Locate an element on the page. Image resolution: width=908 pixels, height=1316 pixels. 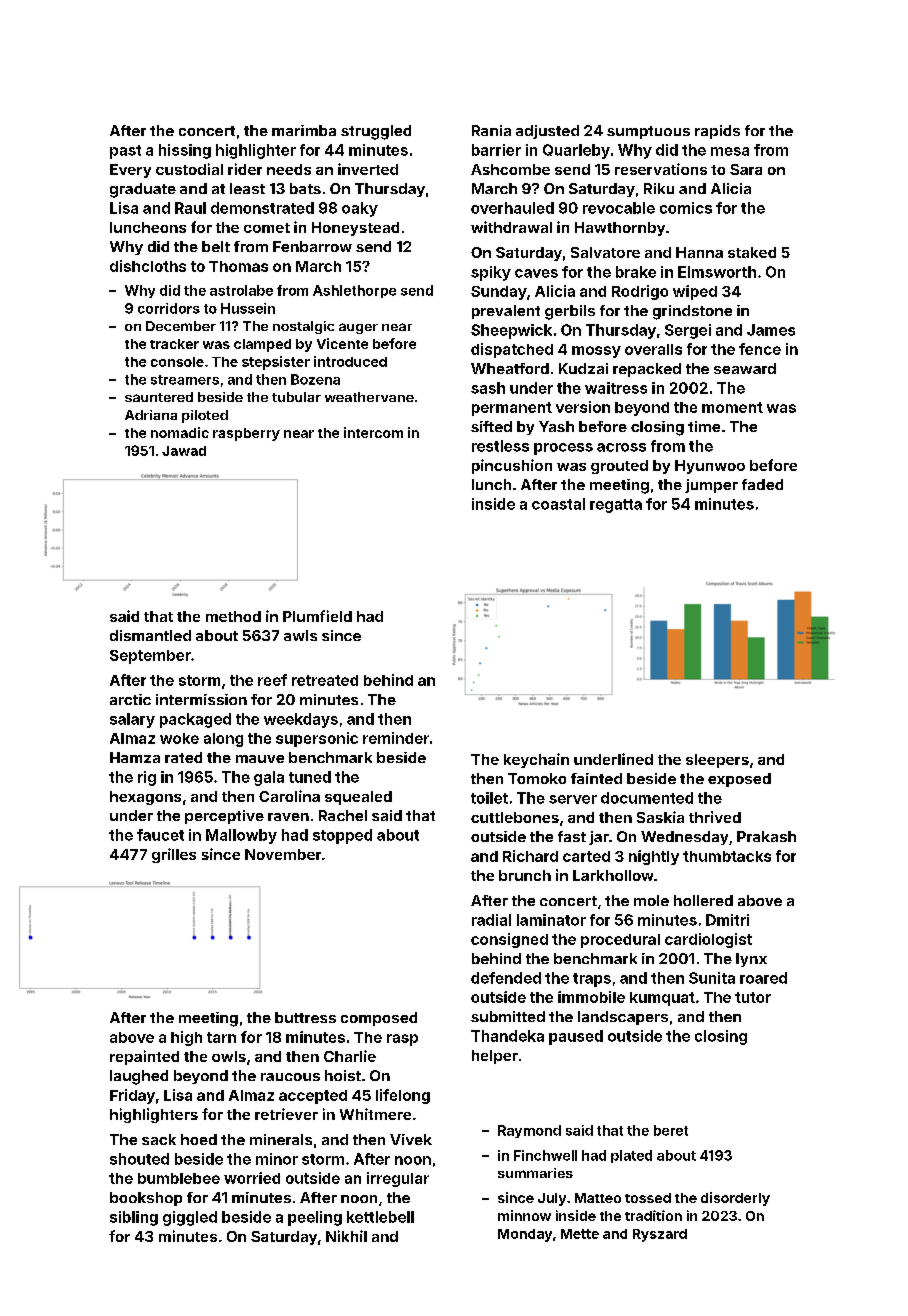
Ryszard is located at coordinates (660, 1235).
